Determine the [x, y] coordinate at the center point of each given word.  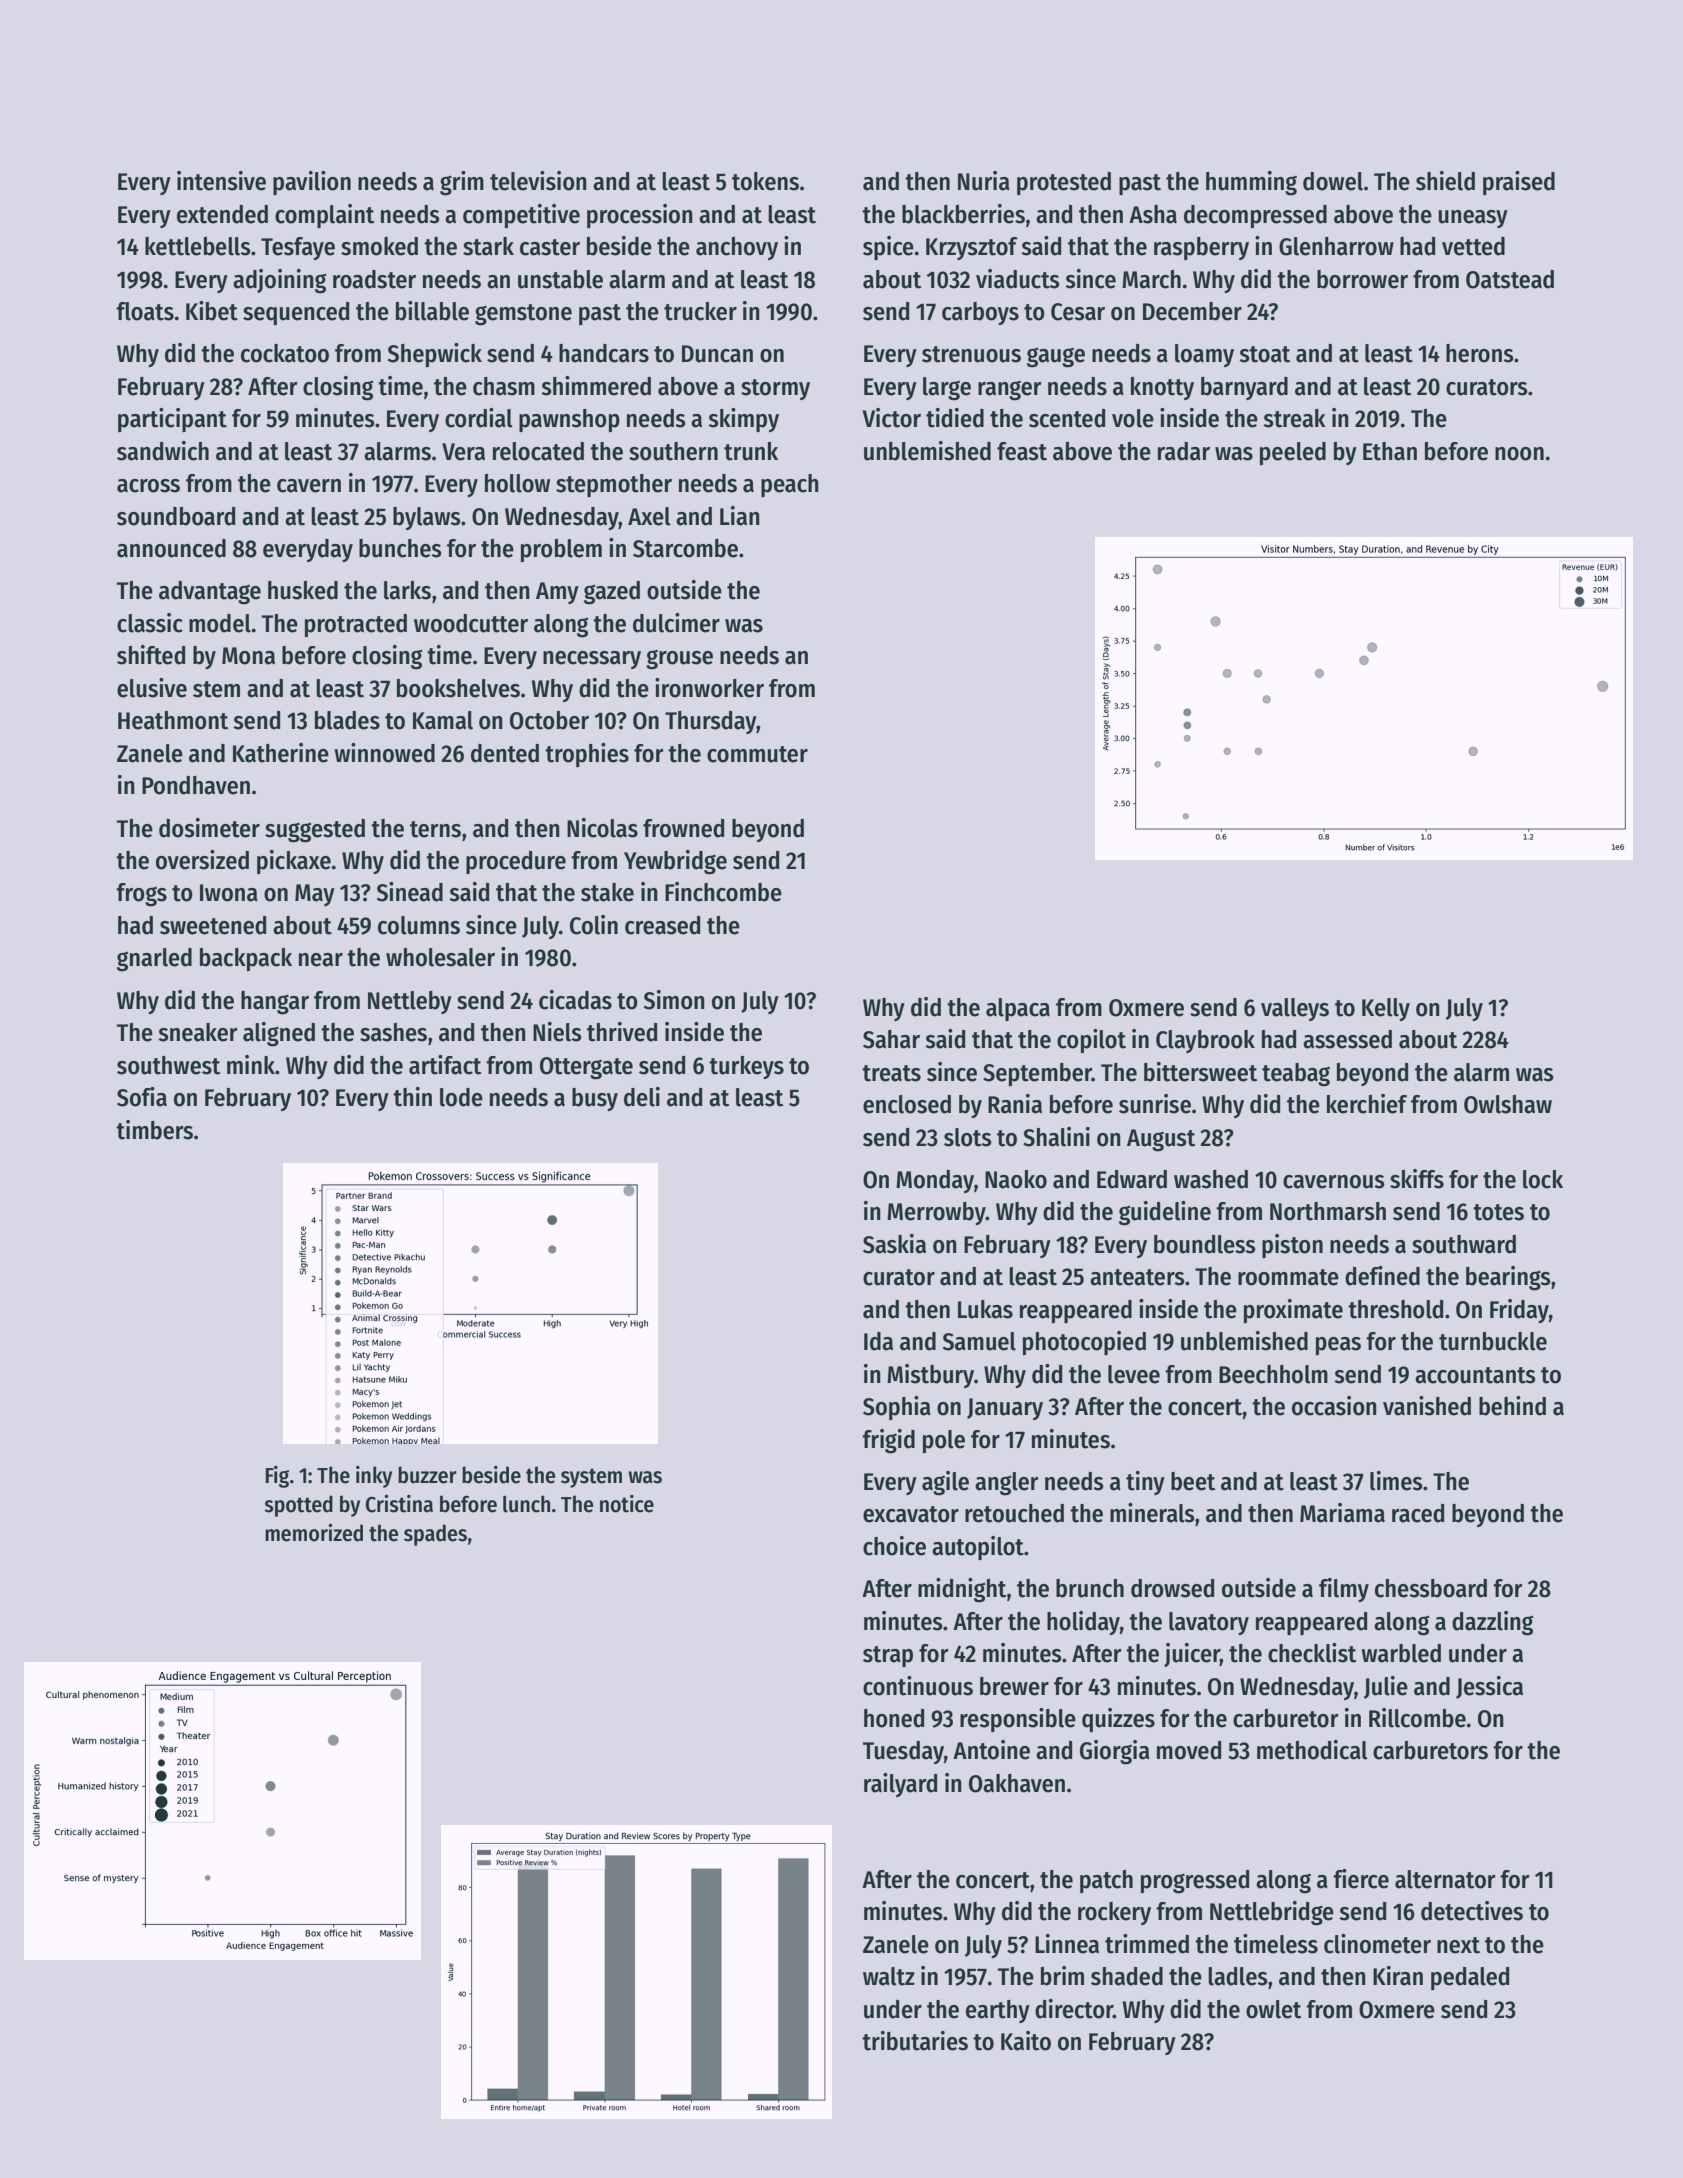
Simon [674, 1000]
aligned [279, 1034]
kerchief [1367, 1104]
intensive [221, 181]
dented [505, 753]
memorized [314, 1533]
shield [1445, 181]
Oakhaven [1017, 1783]
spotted [298, 1506]
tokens [765, 181]
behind [1512, 1406]
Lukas [985, 1309]
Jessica [1489, 1687]
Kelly [1386, 1009]
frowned [683, 828]
